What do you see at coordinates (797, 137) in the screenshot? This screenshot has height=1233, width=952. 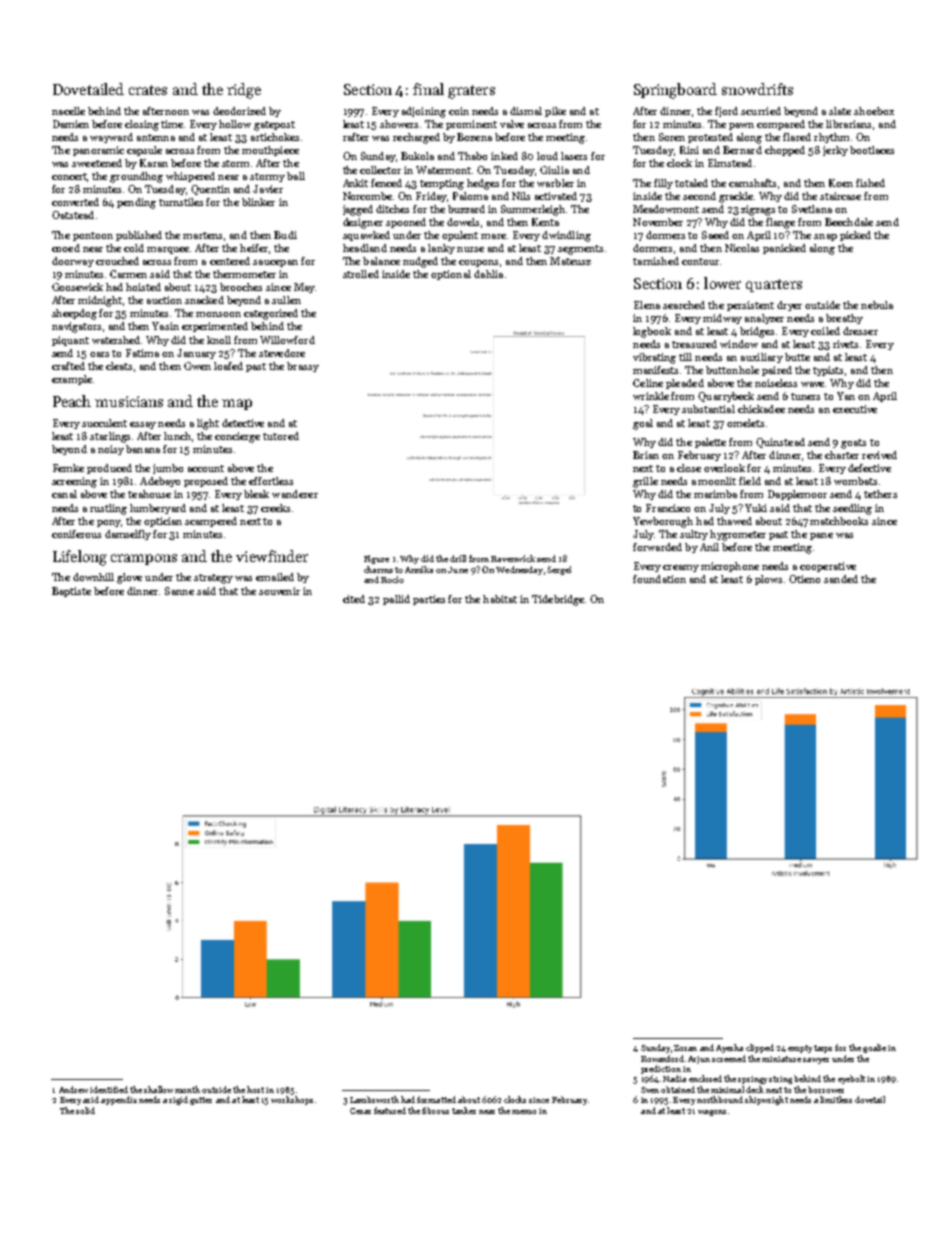 I see `flared` at bounding box center [797, 137].
